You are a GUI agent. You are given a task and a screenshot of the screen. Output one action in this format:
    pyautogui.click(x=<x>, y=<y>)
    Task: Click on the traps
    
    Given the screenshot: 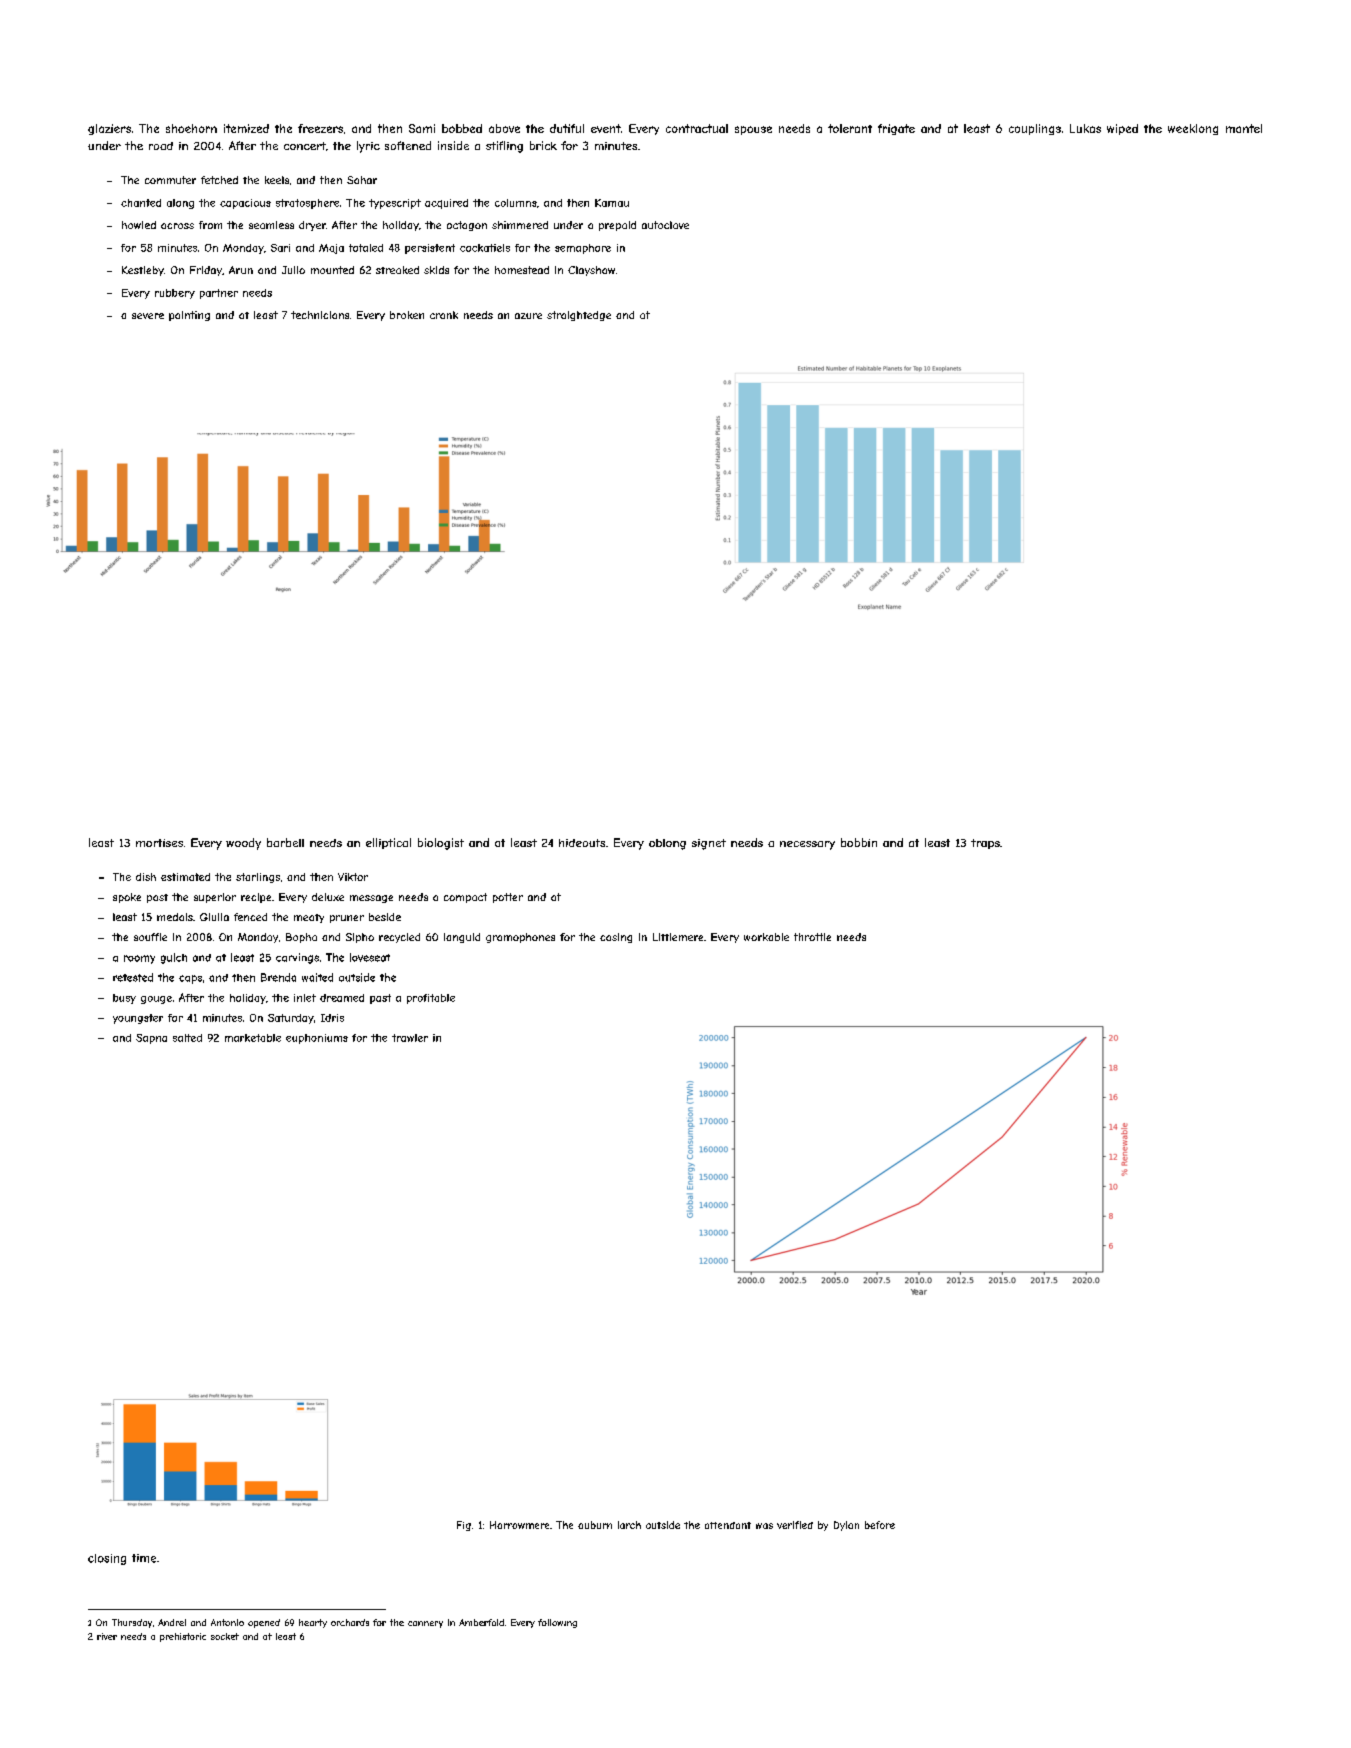 What is the action you would take?
    pyautogui.click(x=985, y=844)
